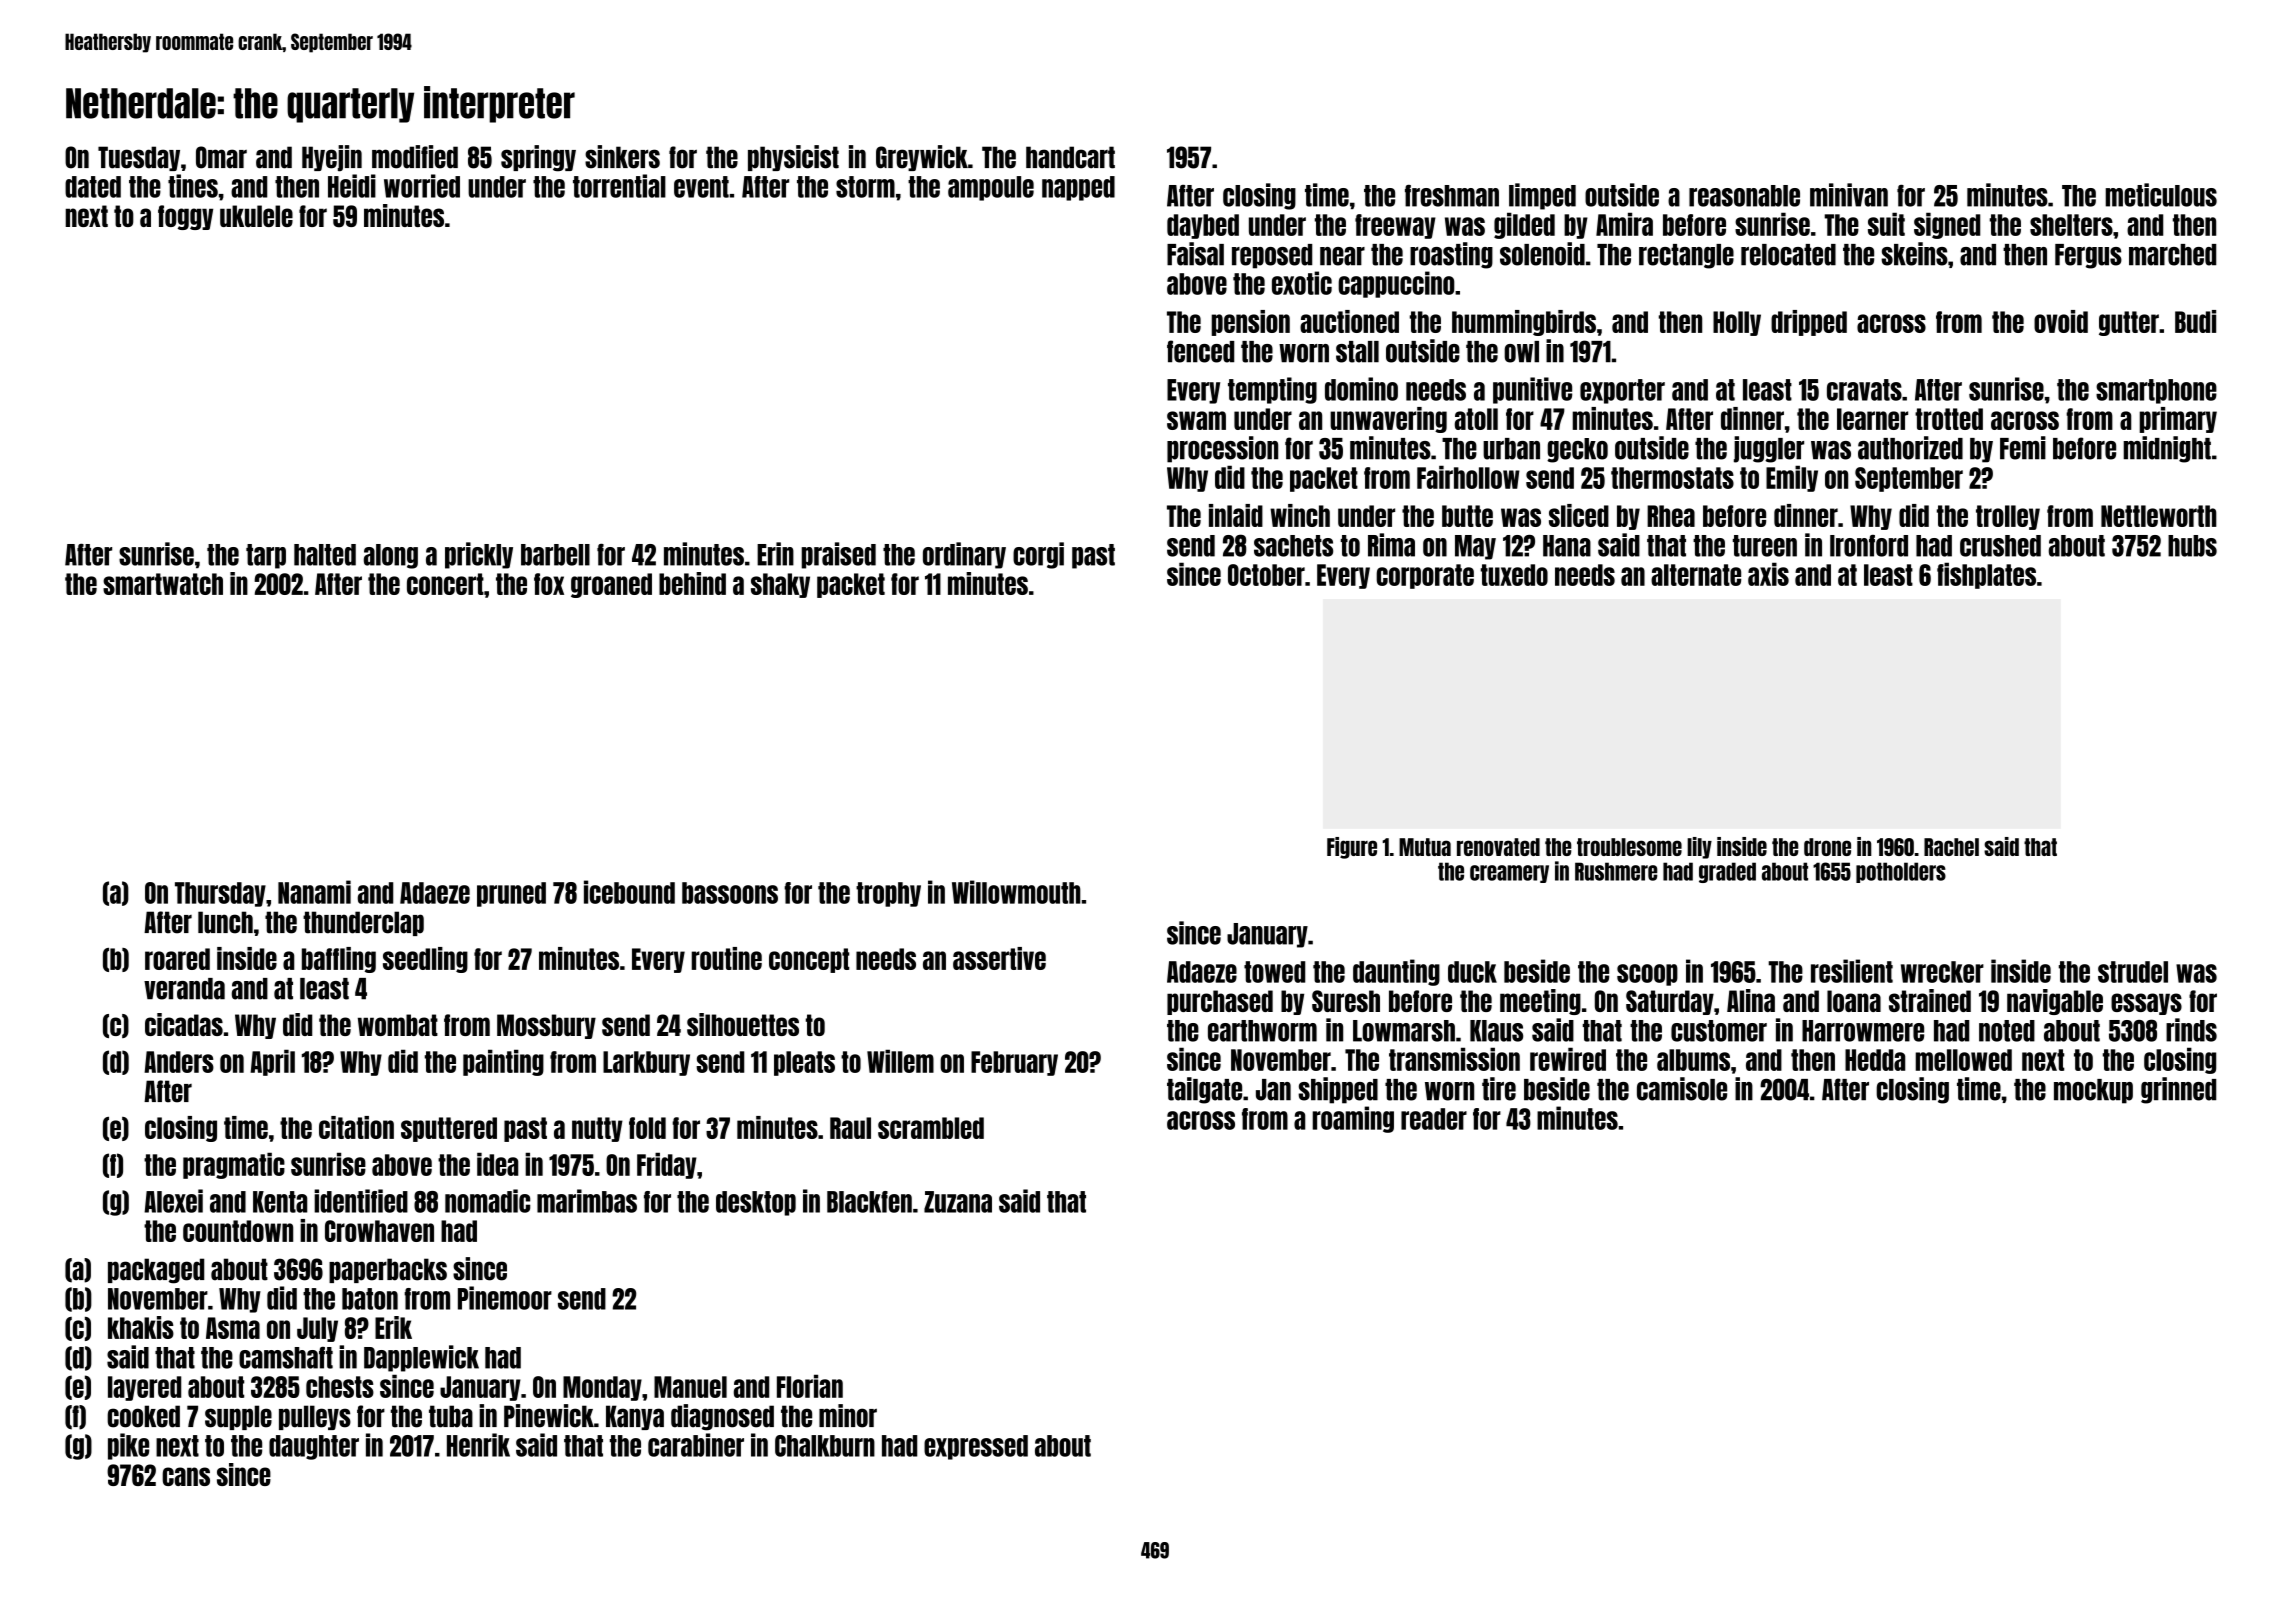 This image has width=2282, height=1614. Describe the element at coordinates (221, 157) in the image. I see `Omar` at that location.
